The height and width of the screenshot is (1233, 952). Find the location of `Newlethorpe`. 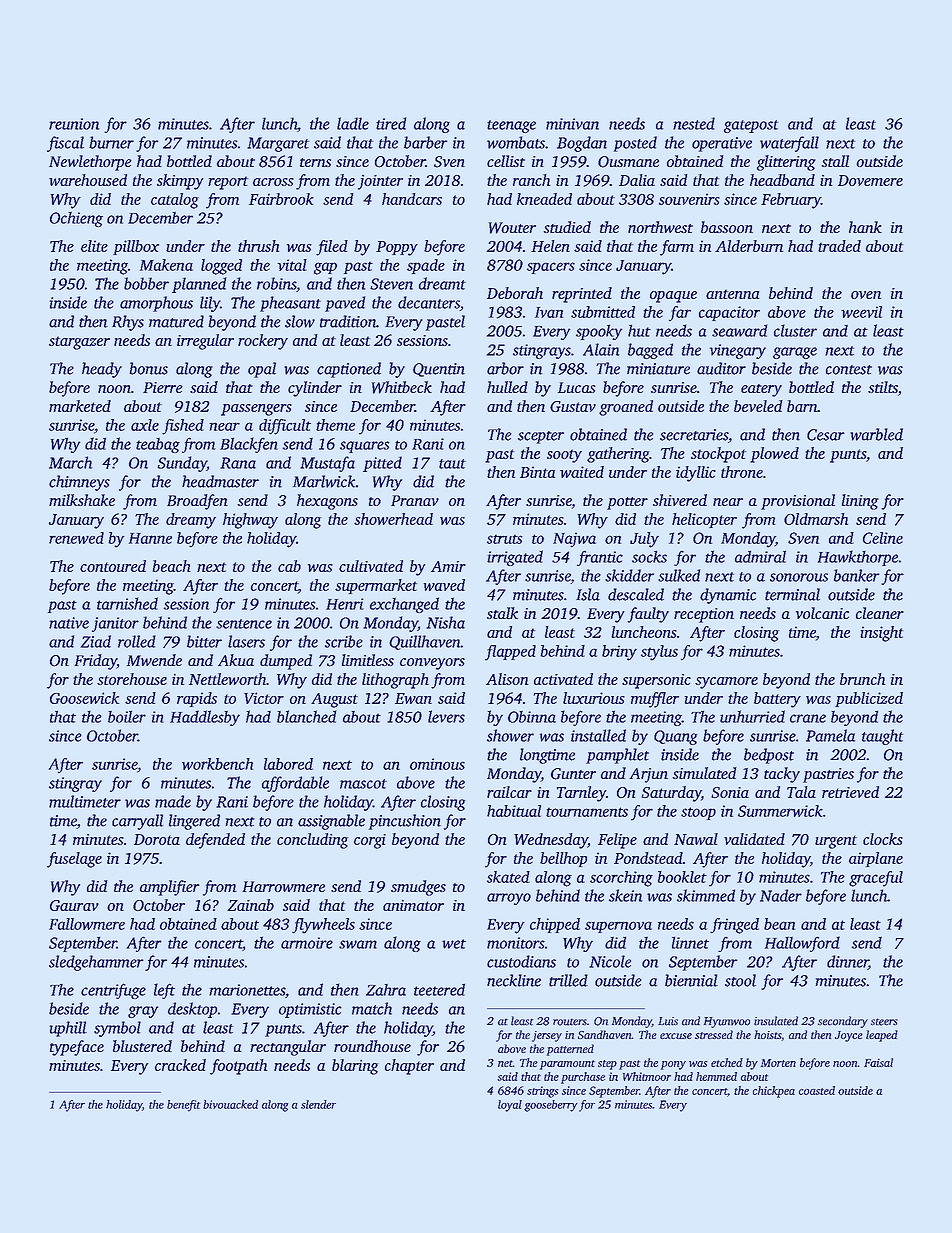

Newlethorpe is located at coordinates (90, 163).
